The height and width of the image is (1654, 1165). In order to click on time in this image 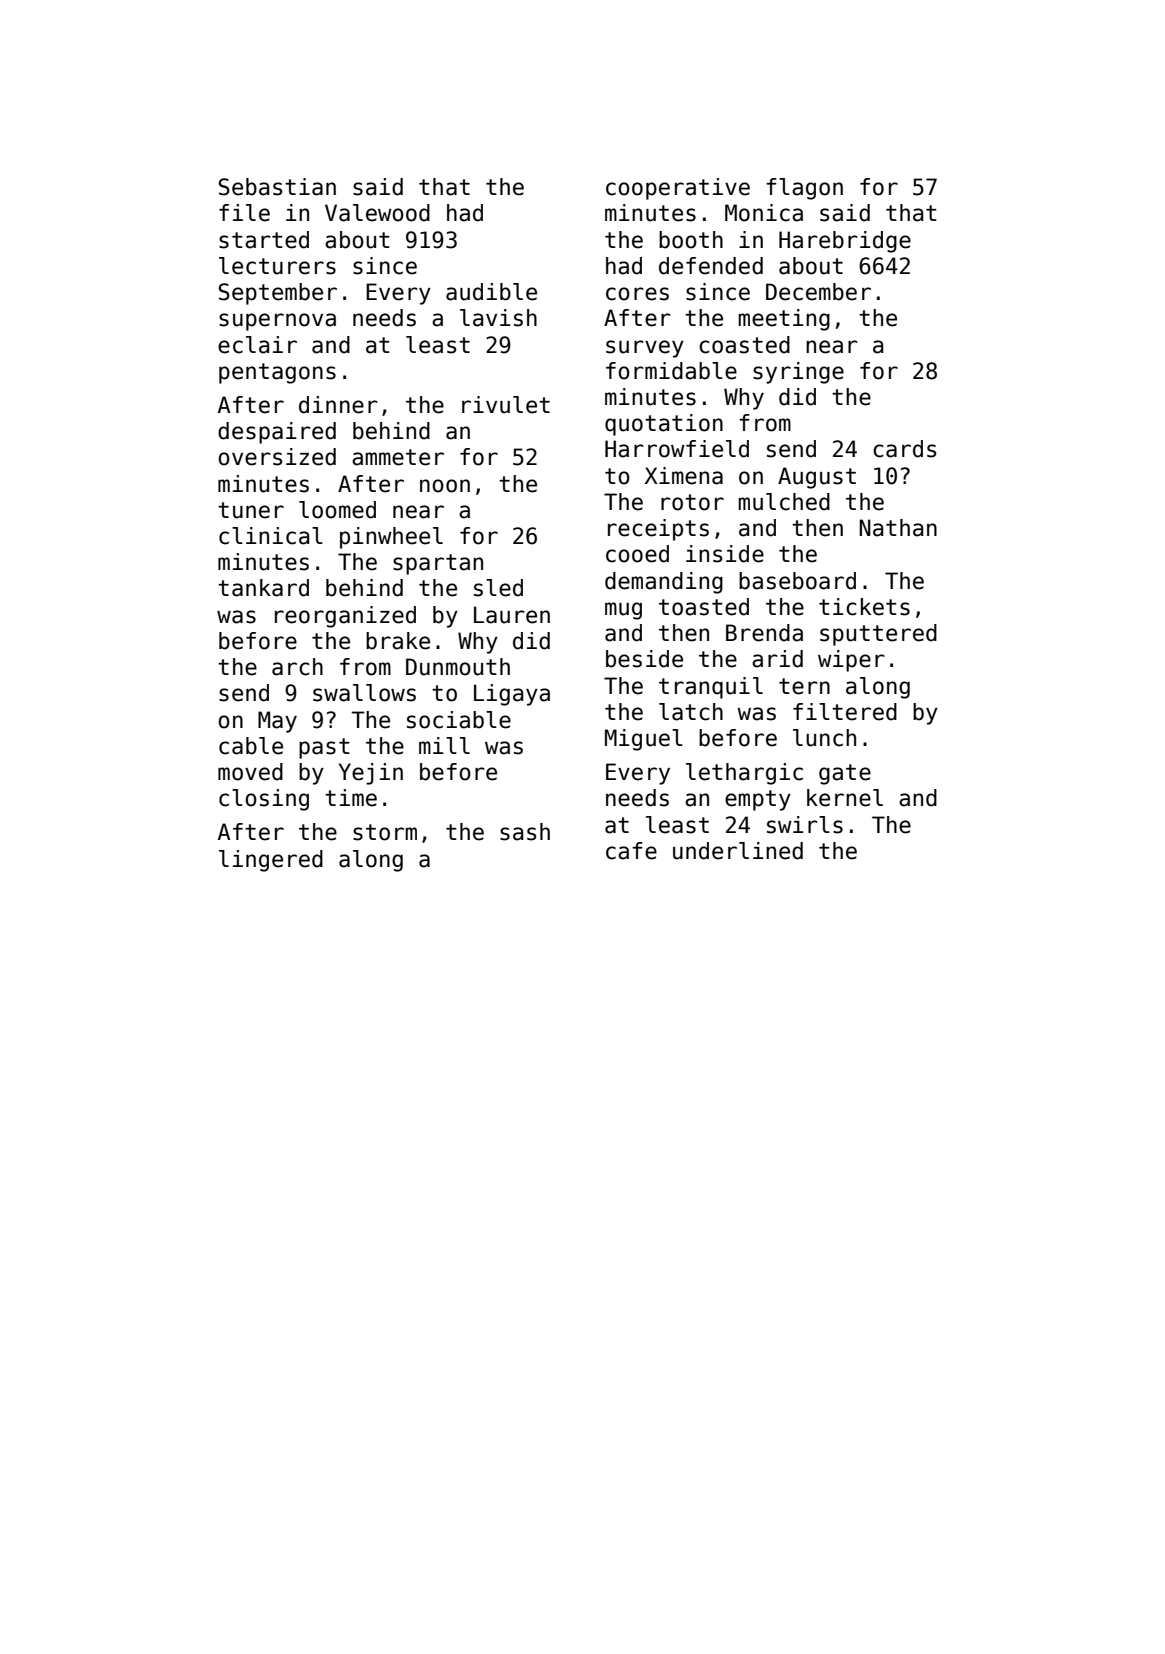, I will do `click(351, 798)`.
